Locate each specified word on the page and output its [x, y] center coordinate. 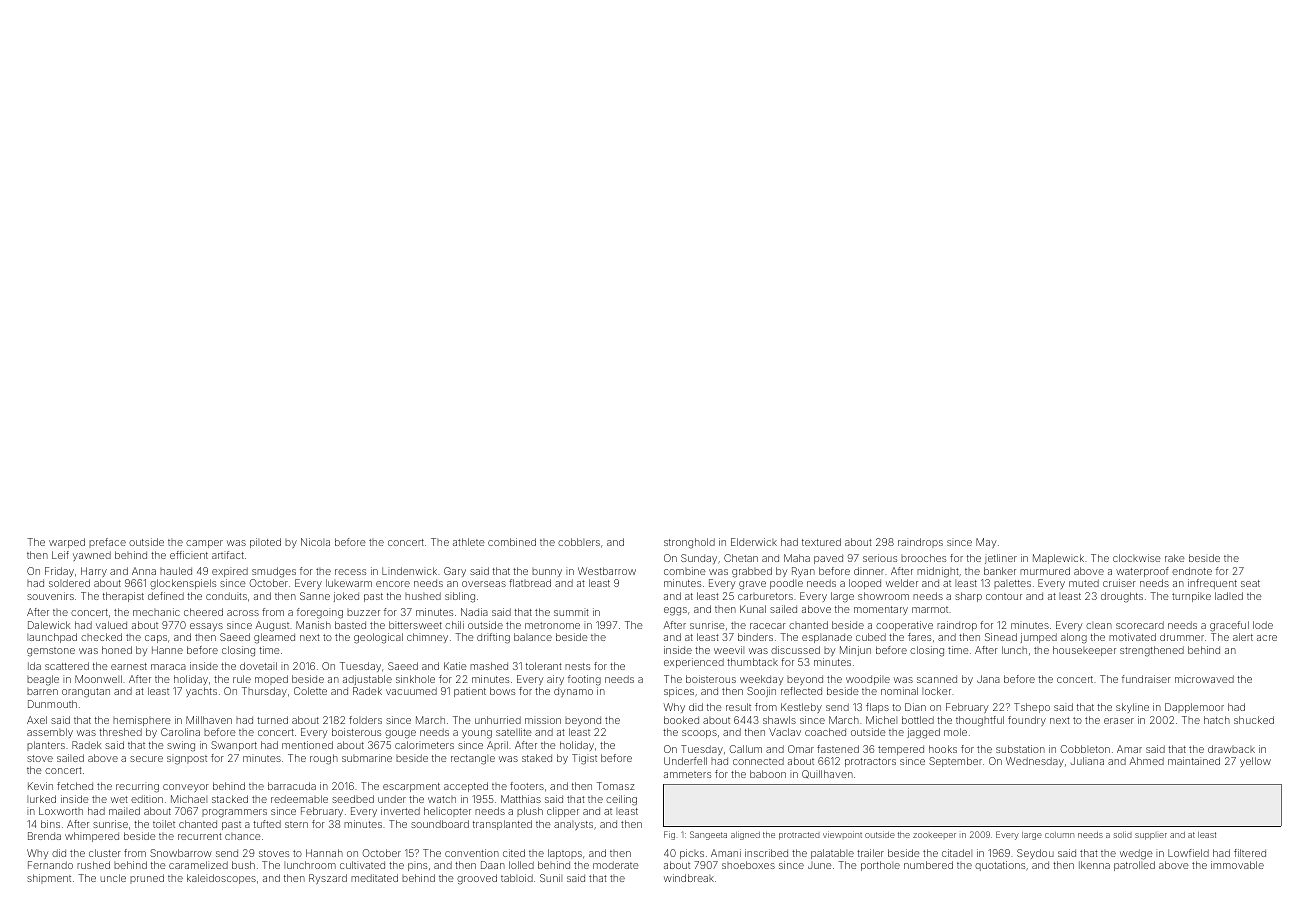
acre [1267, 638]
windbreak [689, 878]
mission [543, 720]
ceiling [621, 800]
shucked [1254, 720]
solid [1123, 834]
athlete [469, 542]
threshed [120, 732]
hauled [176, 571]
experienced [694, 663]
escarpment [411, 787]
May [986, 543]
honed [117, 650]
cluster [105, 853]
